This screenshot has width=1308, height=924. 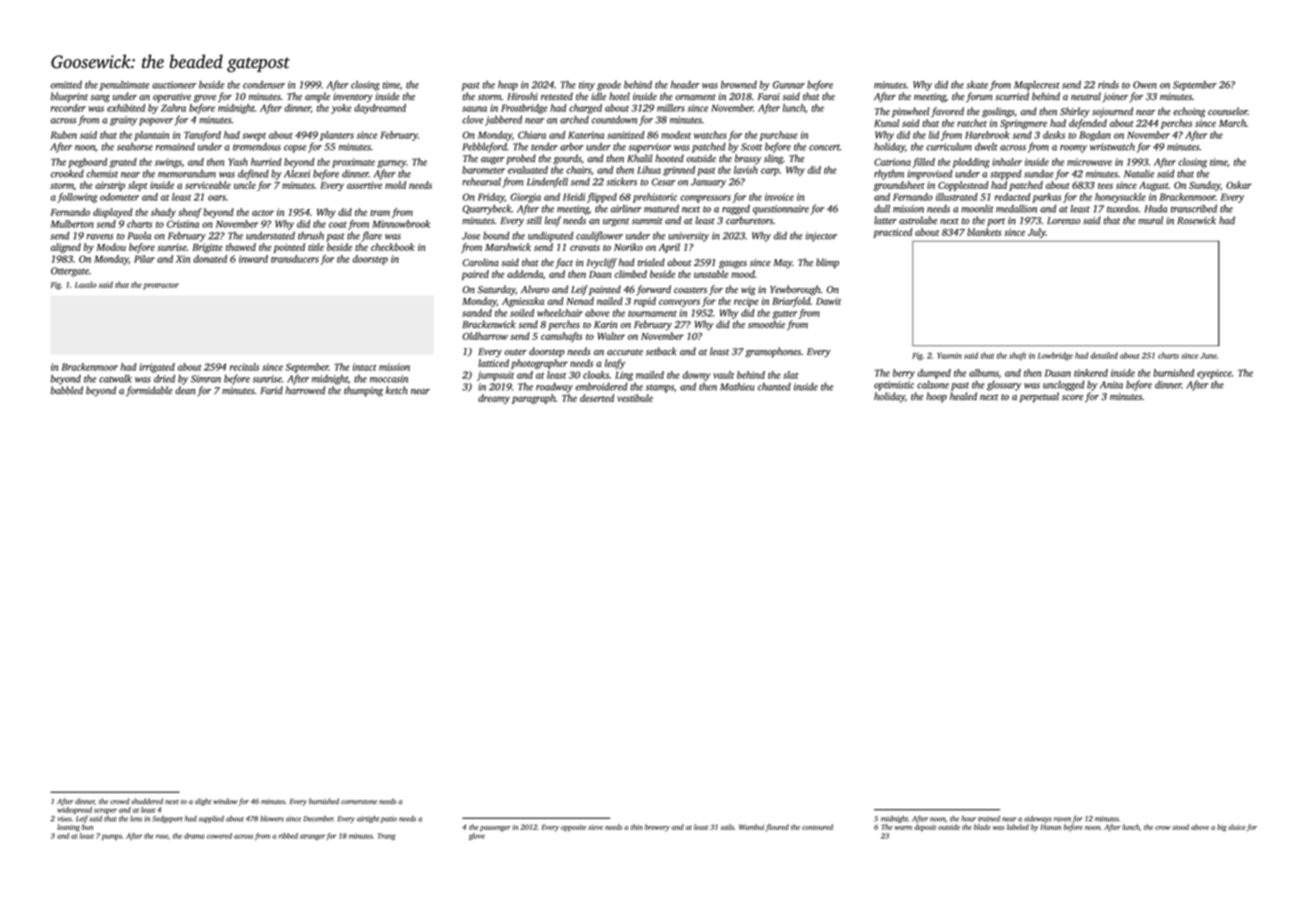 I want to click on shuddered, so click(x=147, y=801).
